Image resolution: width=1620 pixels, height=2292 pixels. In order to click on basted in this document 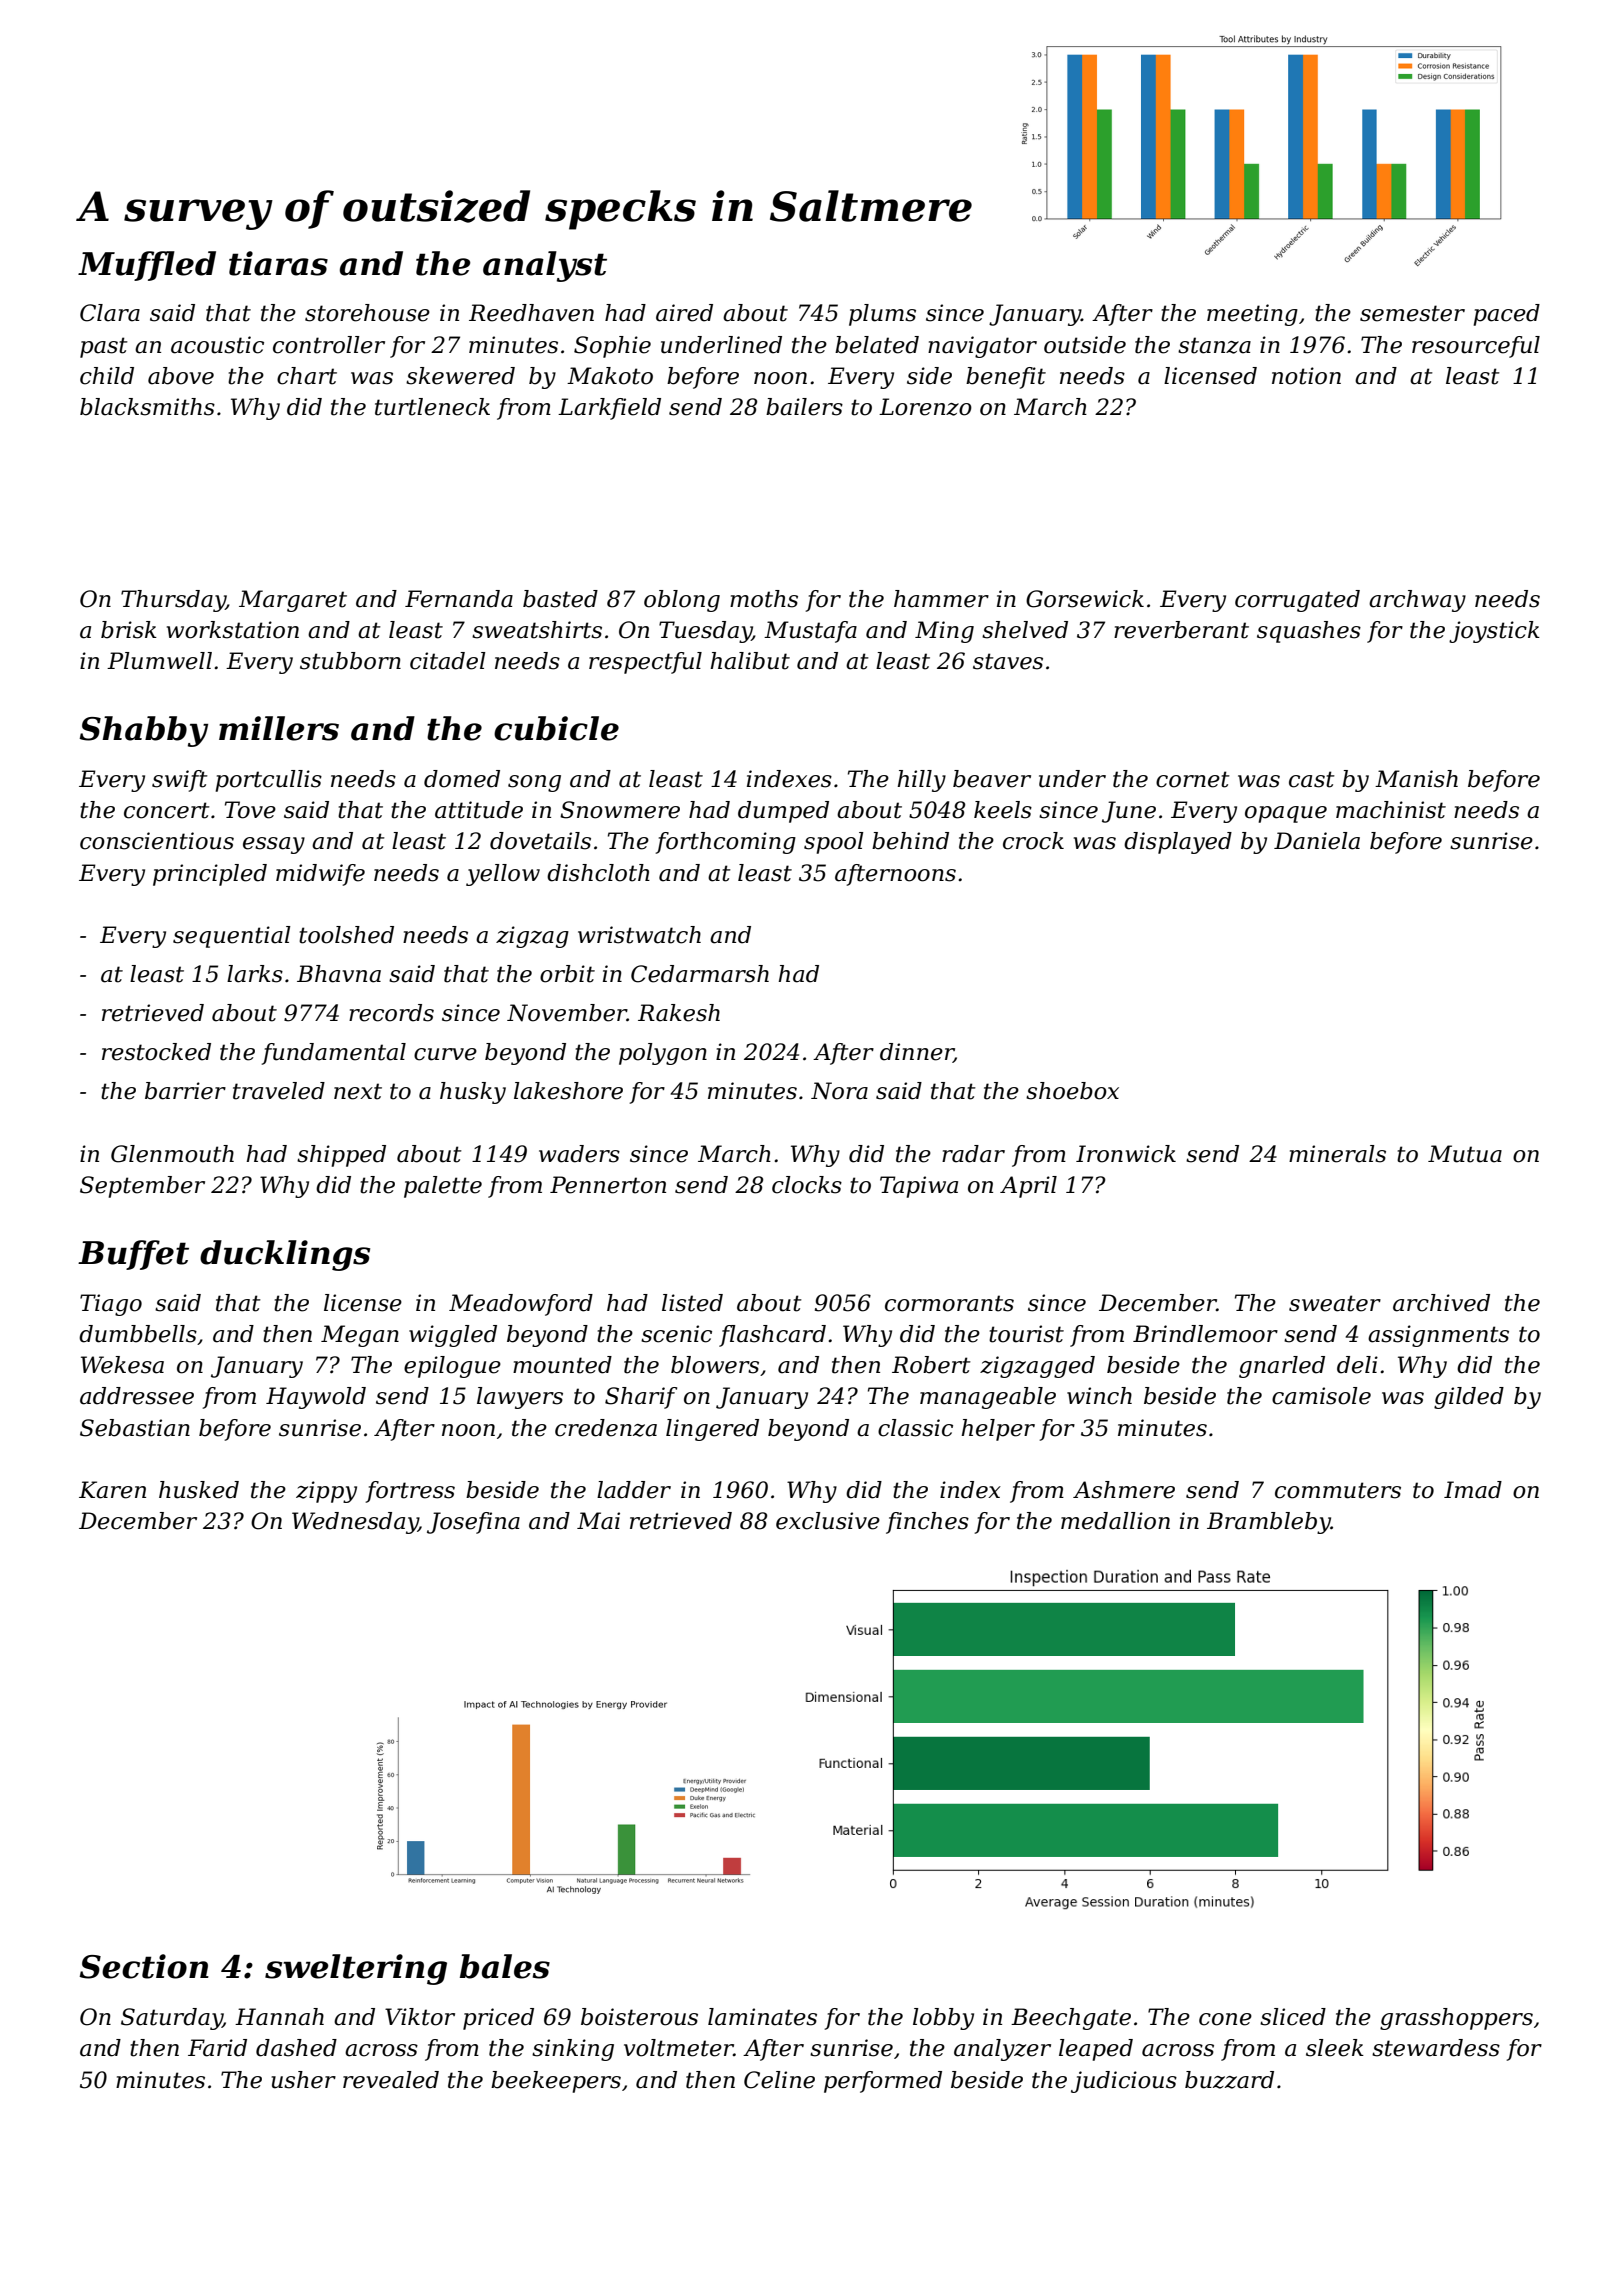, I will do `click(560, 599)`.
